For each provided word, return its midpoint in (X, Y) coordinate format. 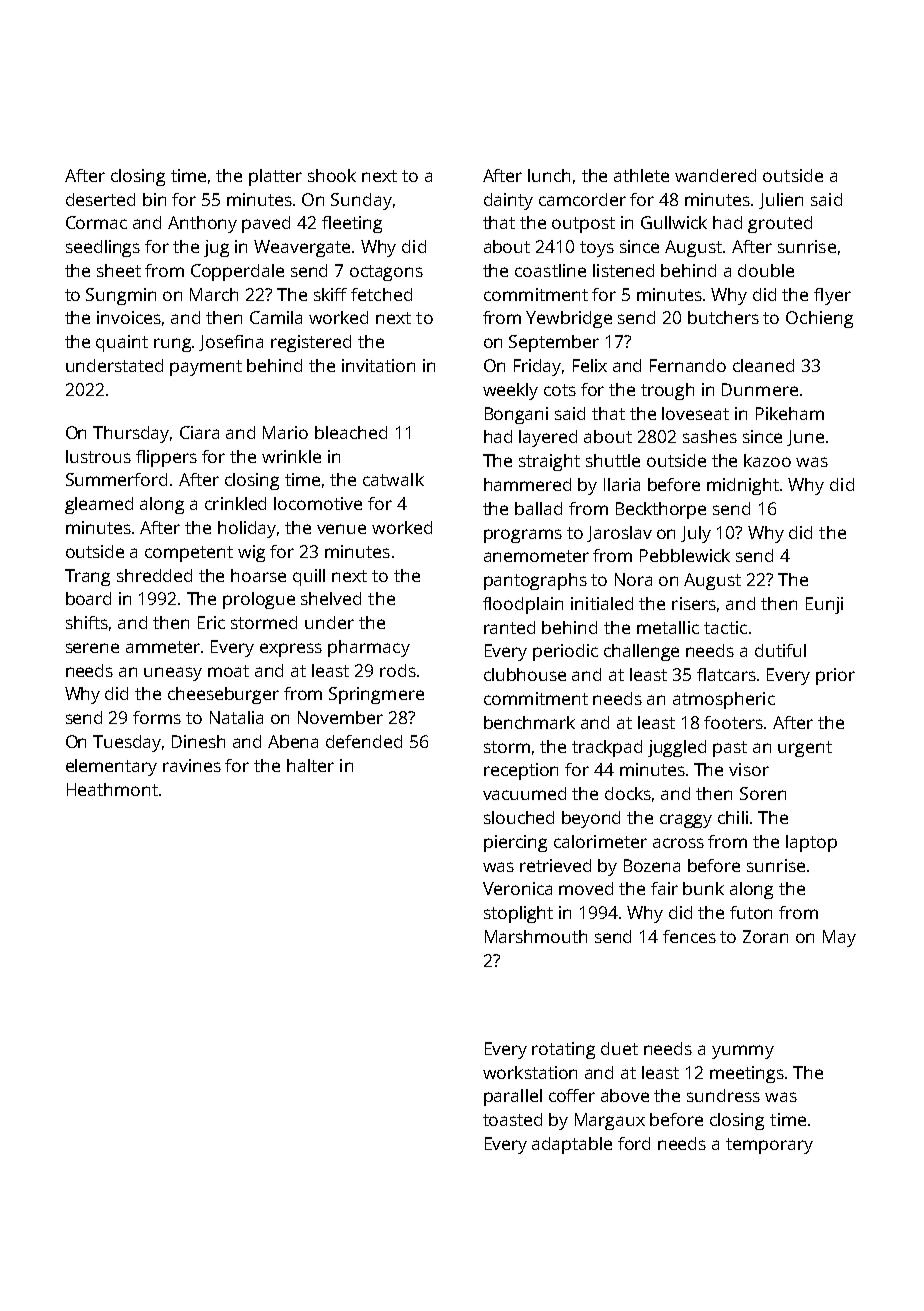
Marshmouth (536, 936)
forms (157, 717)
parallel (513, 1097)
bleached (351, 432)
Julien (781, 201)
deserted (100, 199)
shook (332, 175)
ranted (509, 627)
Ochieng (819, 319)
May (839, 938)
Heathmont (112, 789)
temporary (769, 1146)
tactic (725, 627)
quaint (122, 343)
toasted (512, 1119)
